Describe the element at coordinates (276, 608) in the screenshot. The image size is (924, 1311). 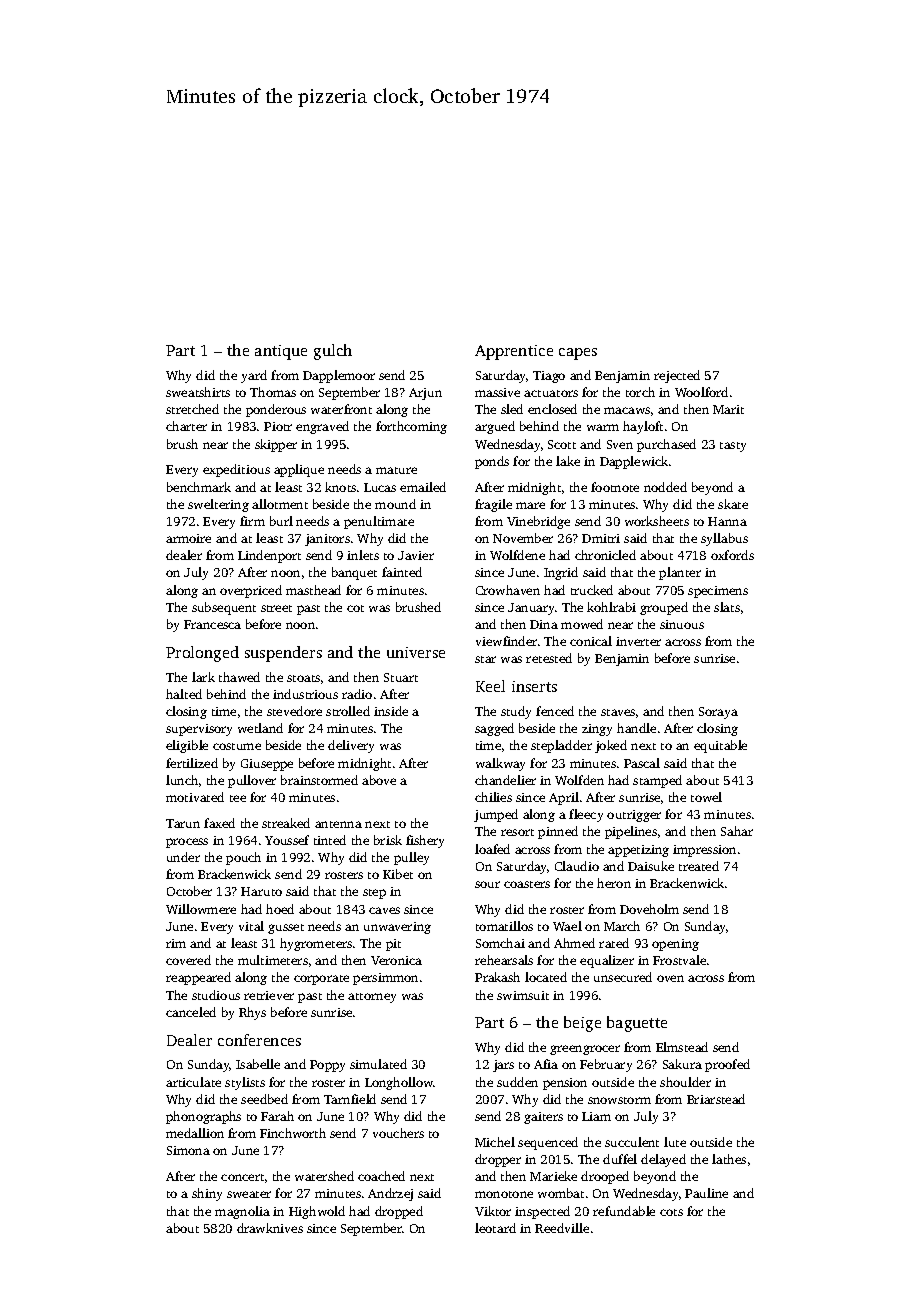
I see `street` at that location.
